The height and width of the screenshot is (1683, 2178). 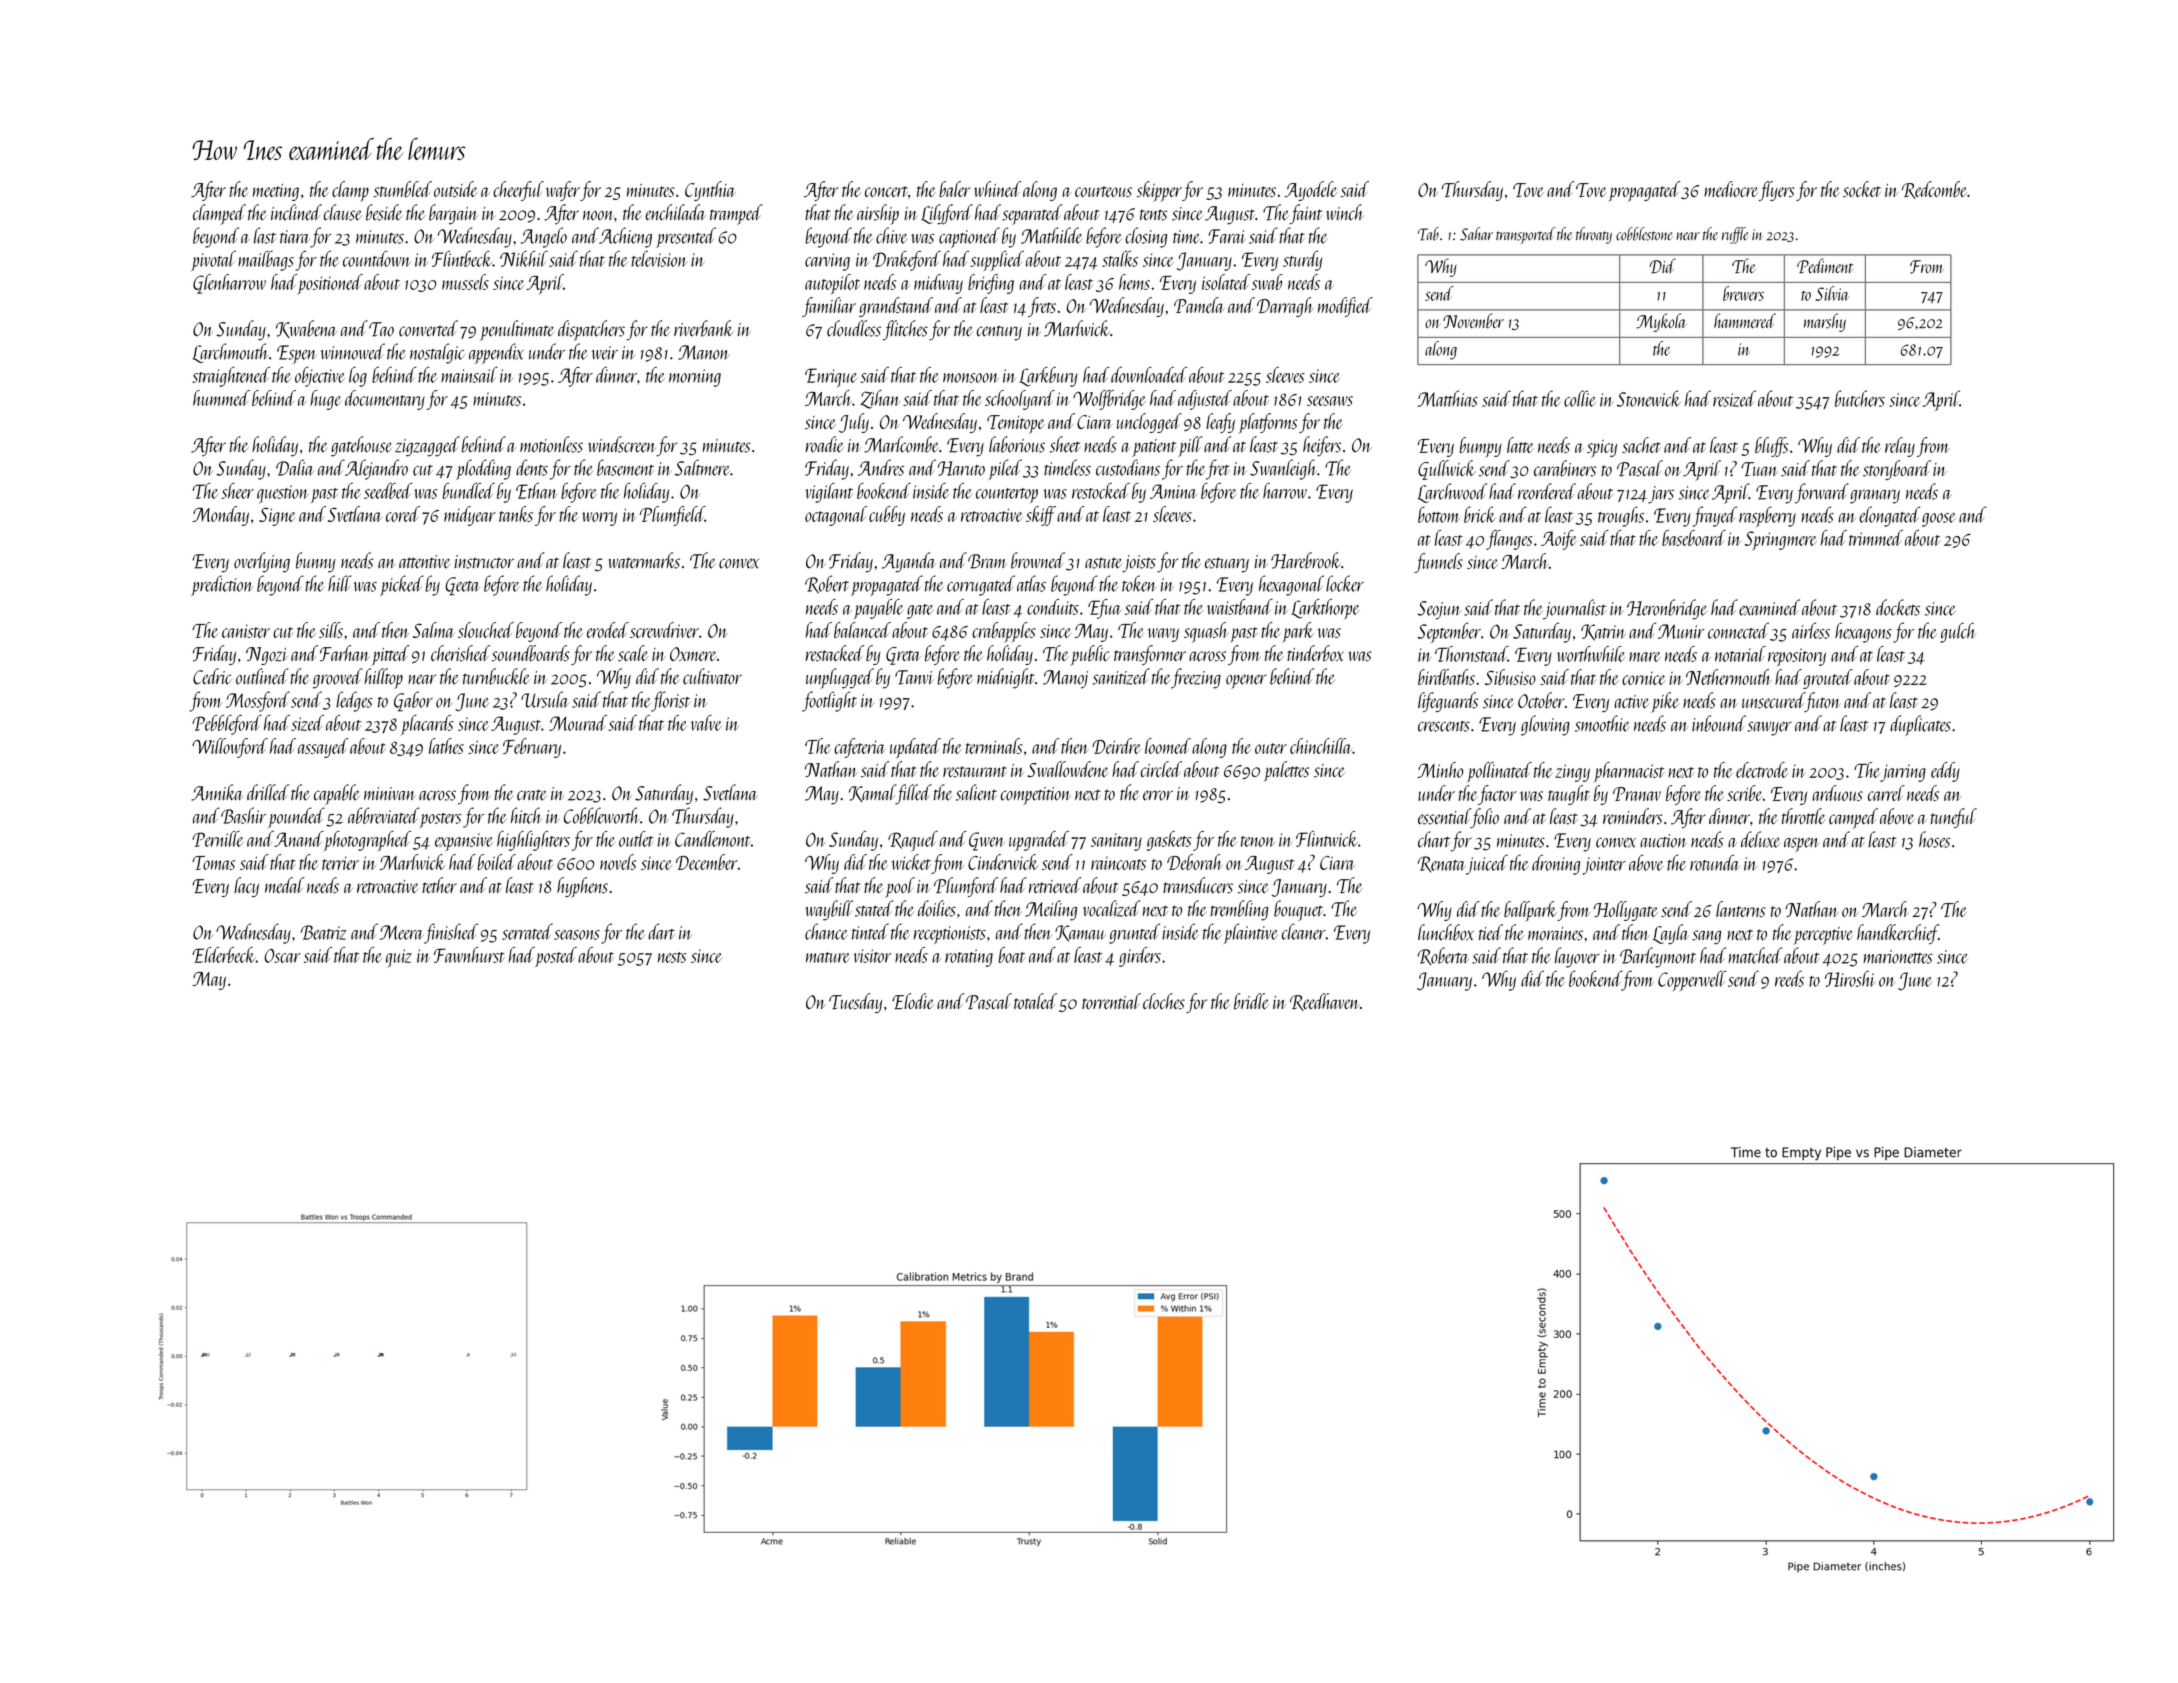 I want to click on Plumfield, so click(x=672, y=516).
